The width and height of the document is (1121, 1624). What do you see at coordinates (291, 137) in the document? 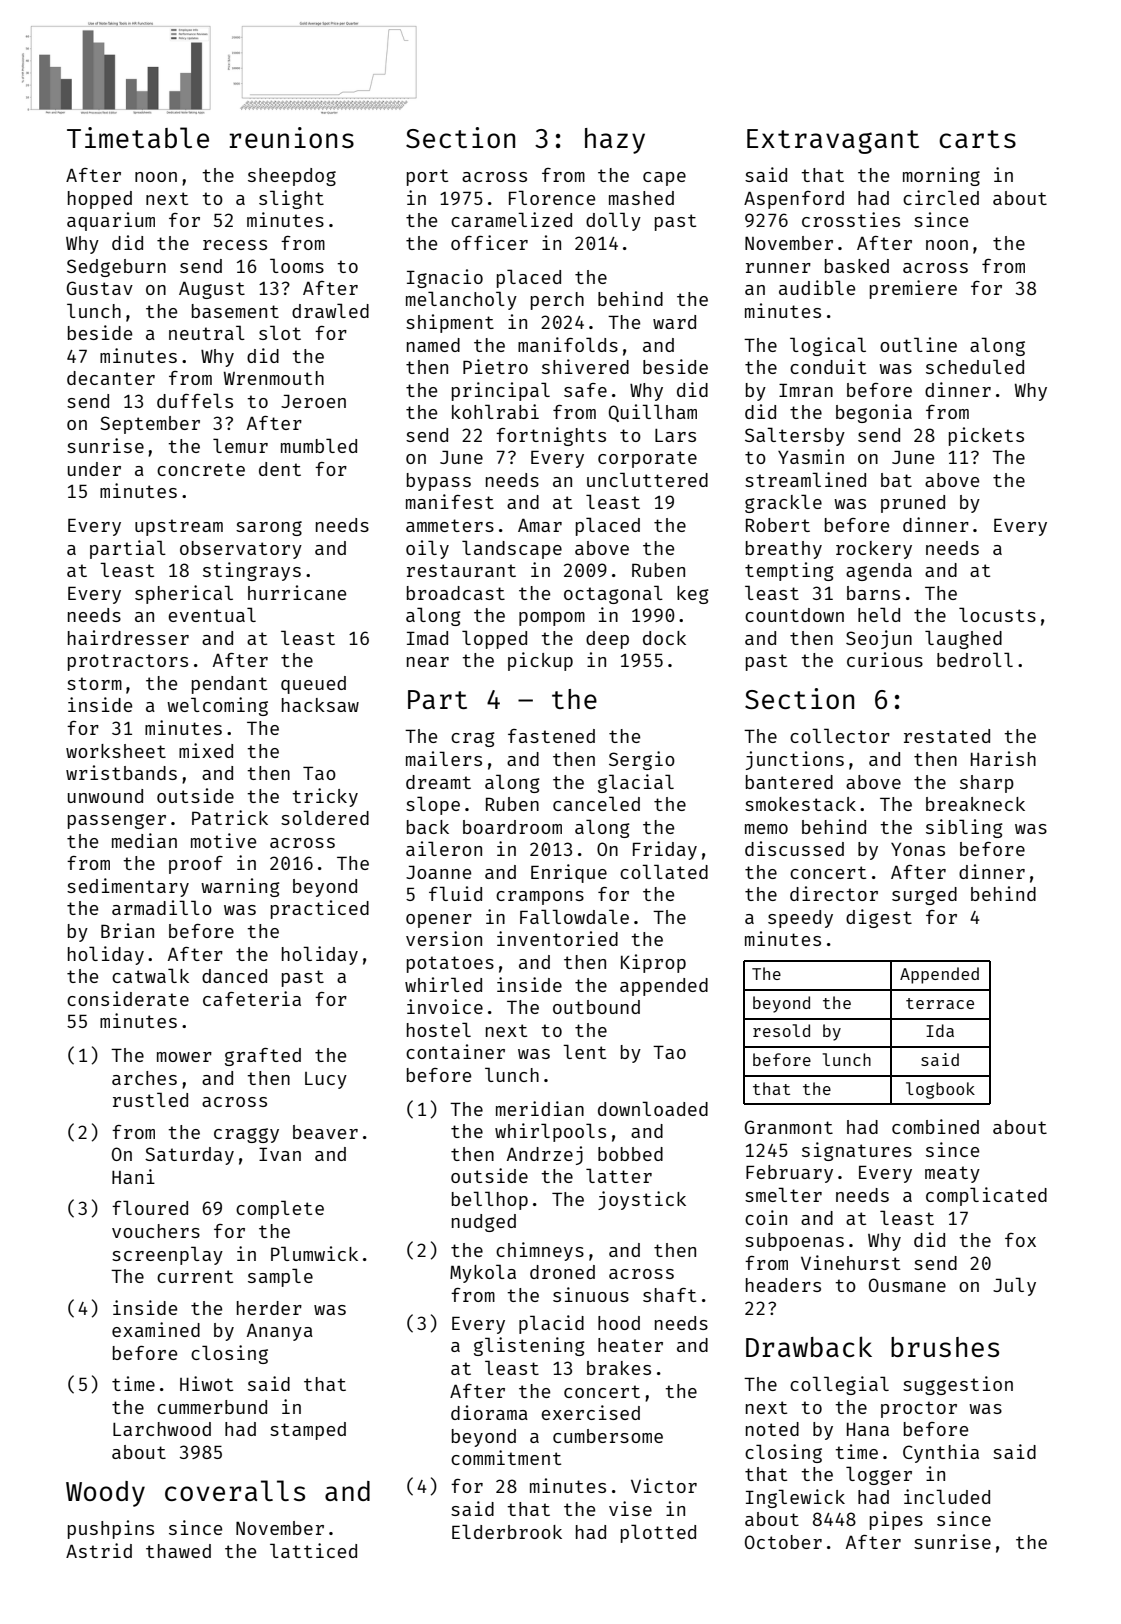
I see `reunions` at bounding box center [291, 137].
